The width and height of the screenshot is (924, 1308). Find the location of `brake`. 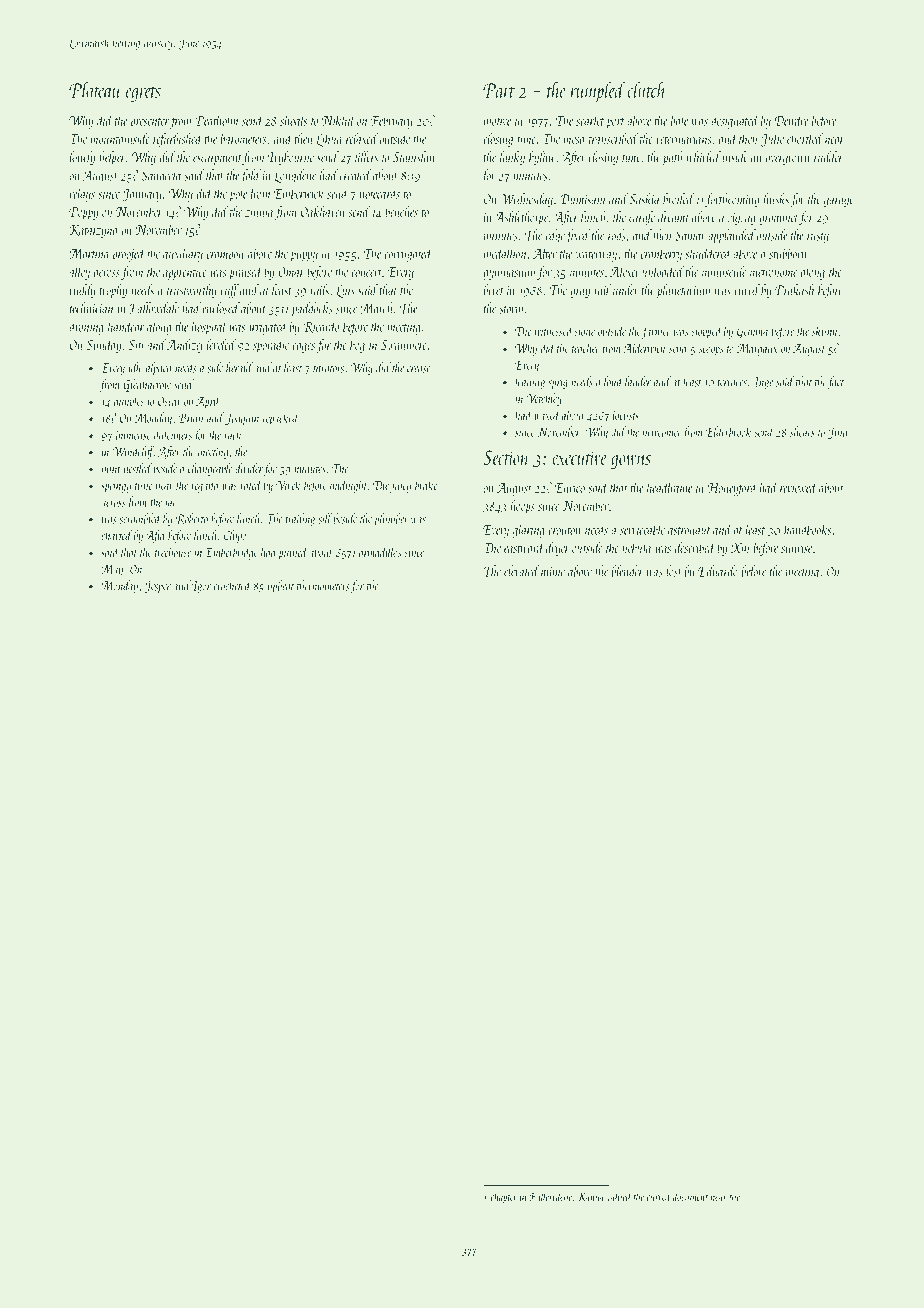

brake is located at coordinates (426, 485).
